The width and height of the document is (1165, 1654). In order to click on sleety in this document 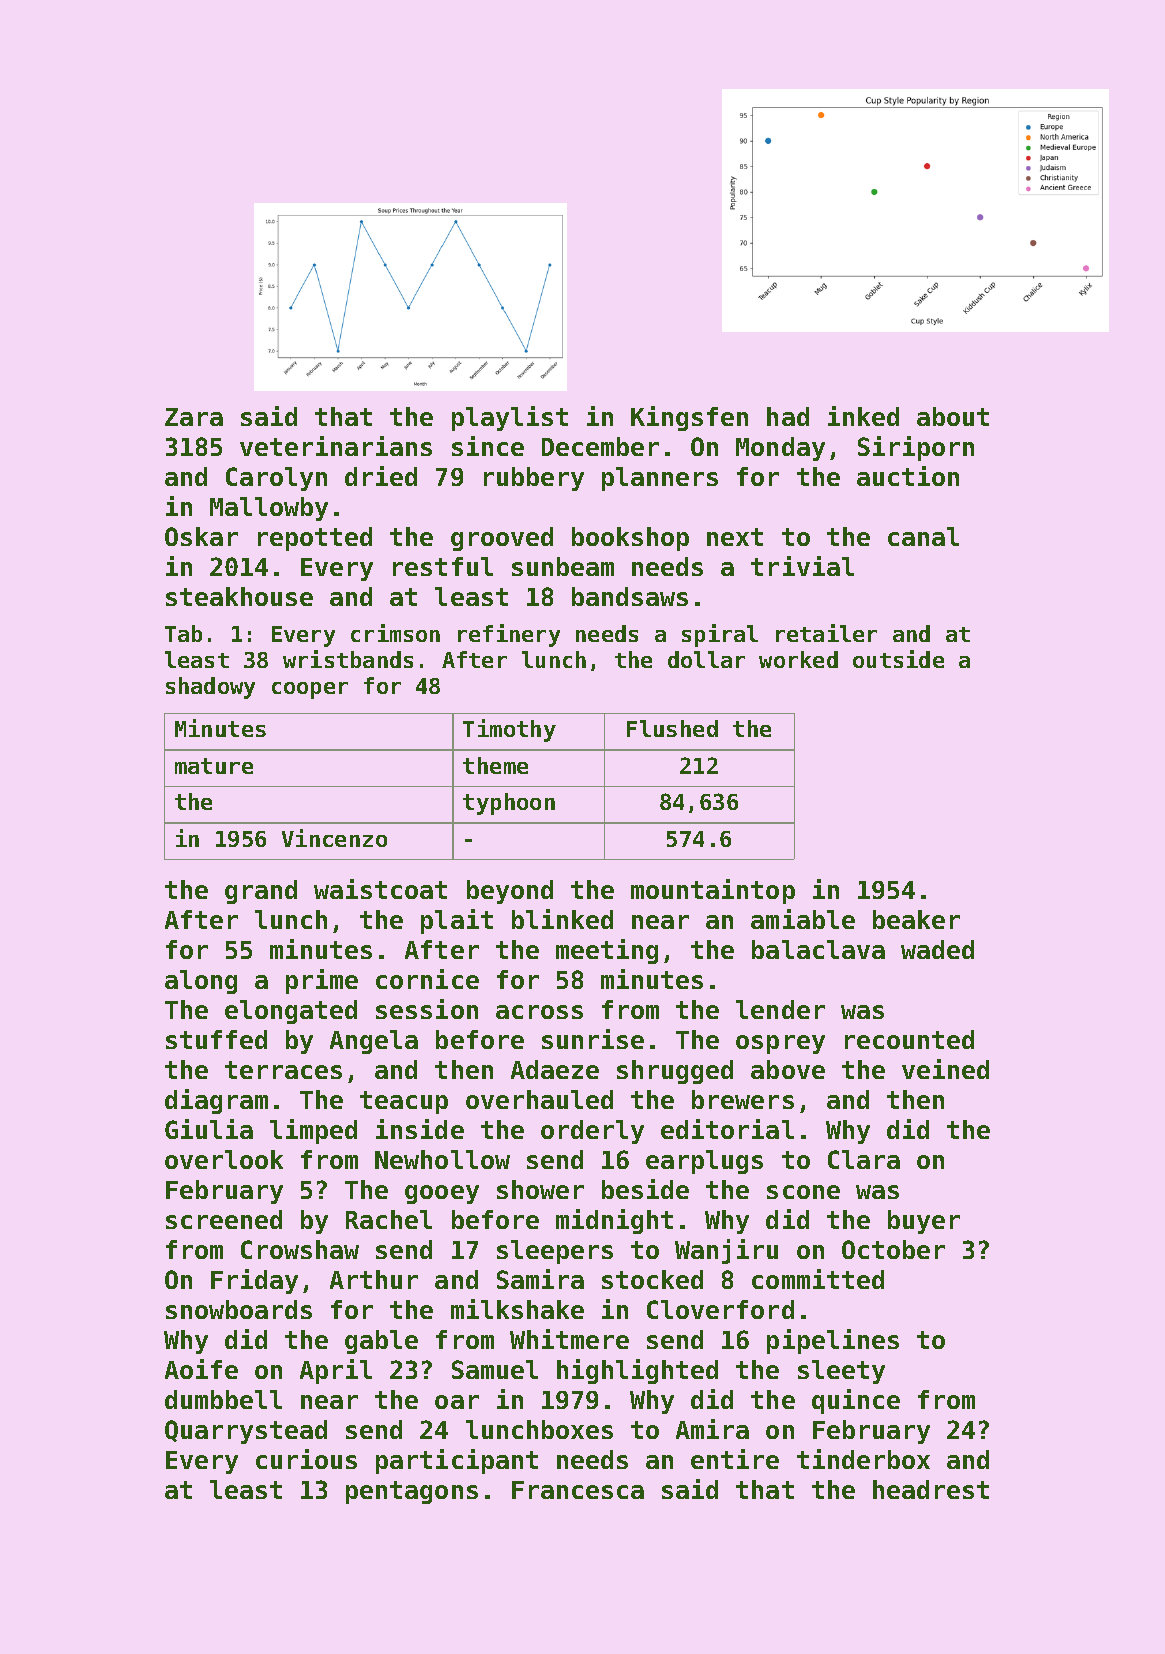, I will do `click(841, 1372)`.
